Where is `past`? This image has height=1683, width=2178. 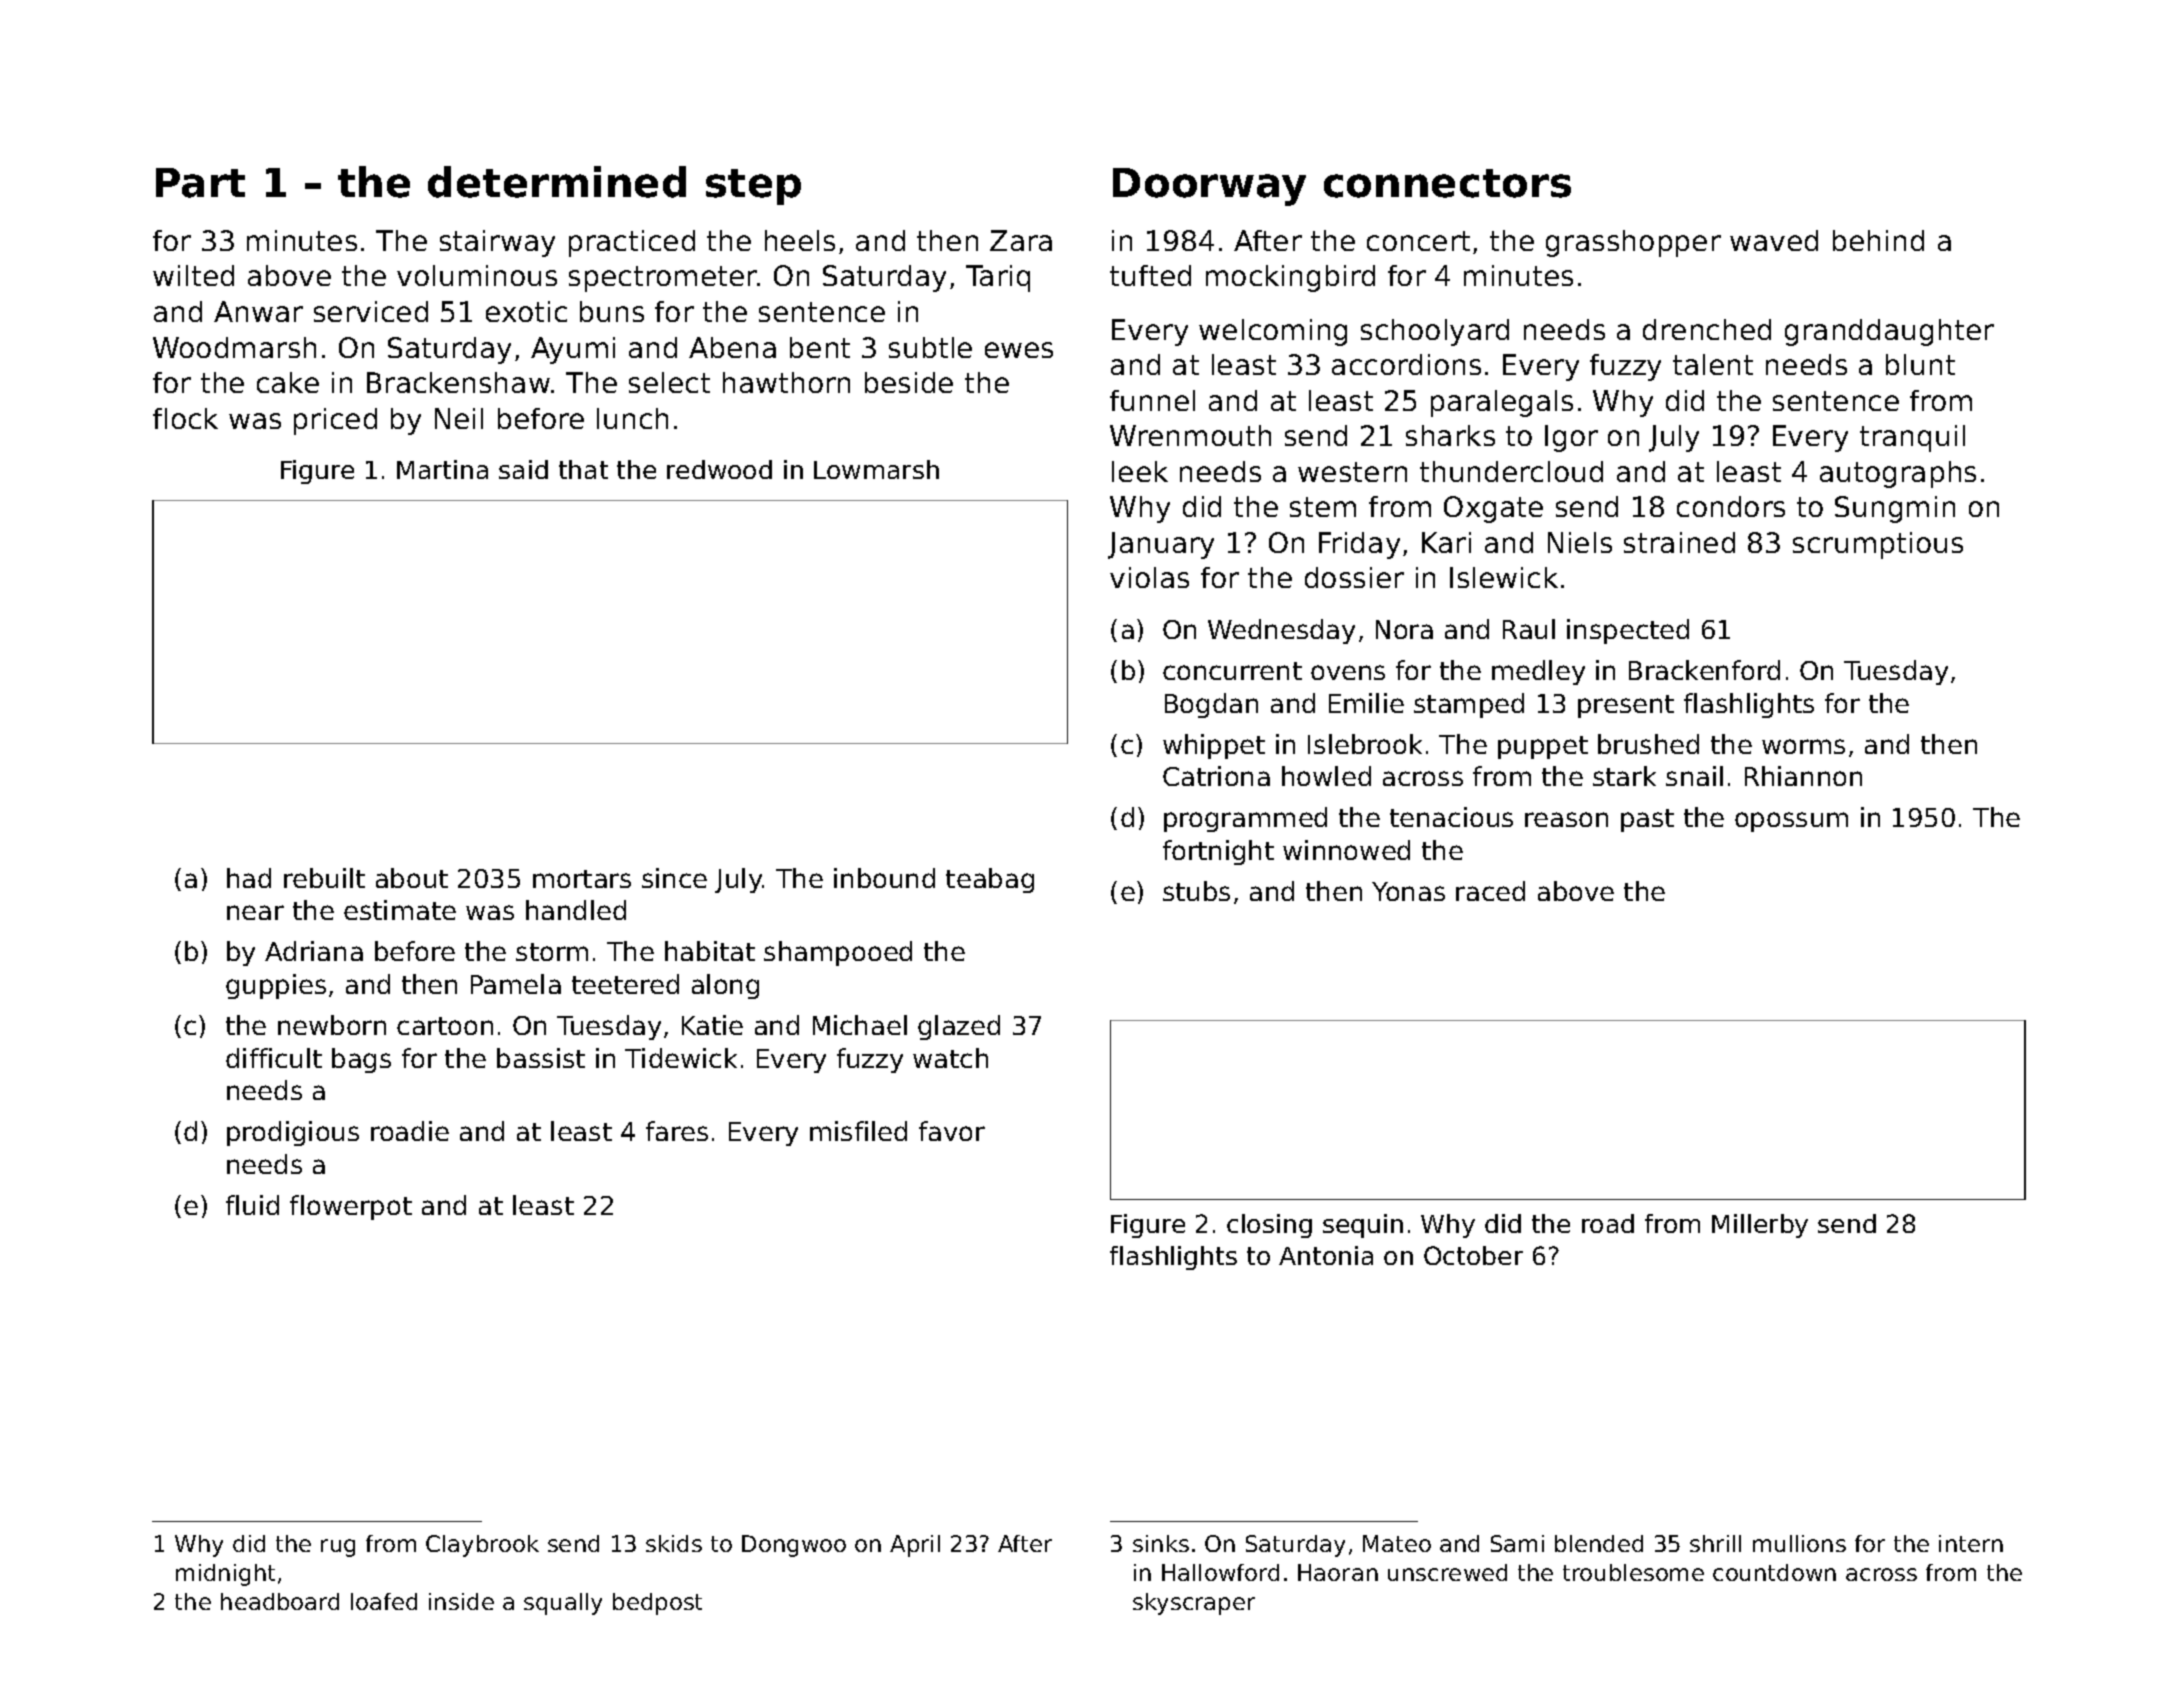
past is located at coordinates (1647, 820).
